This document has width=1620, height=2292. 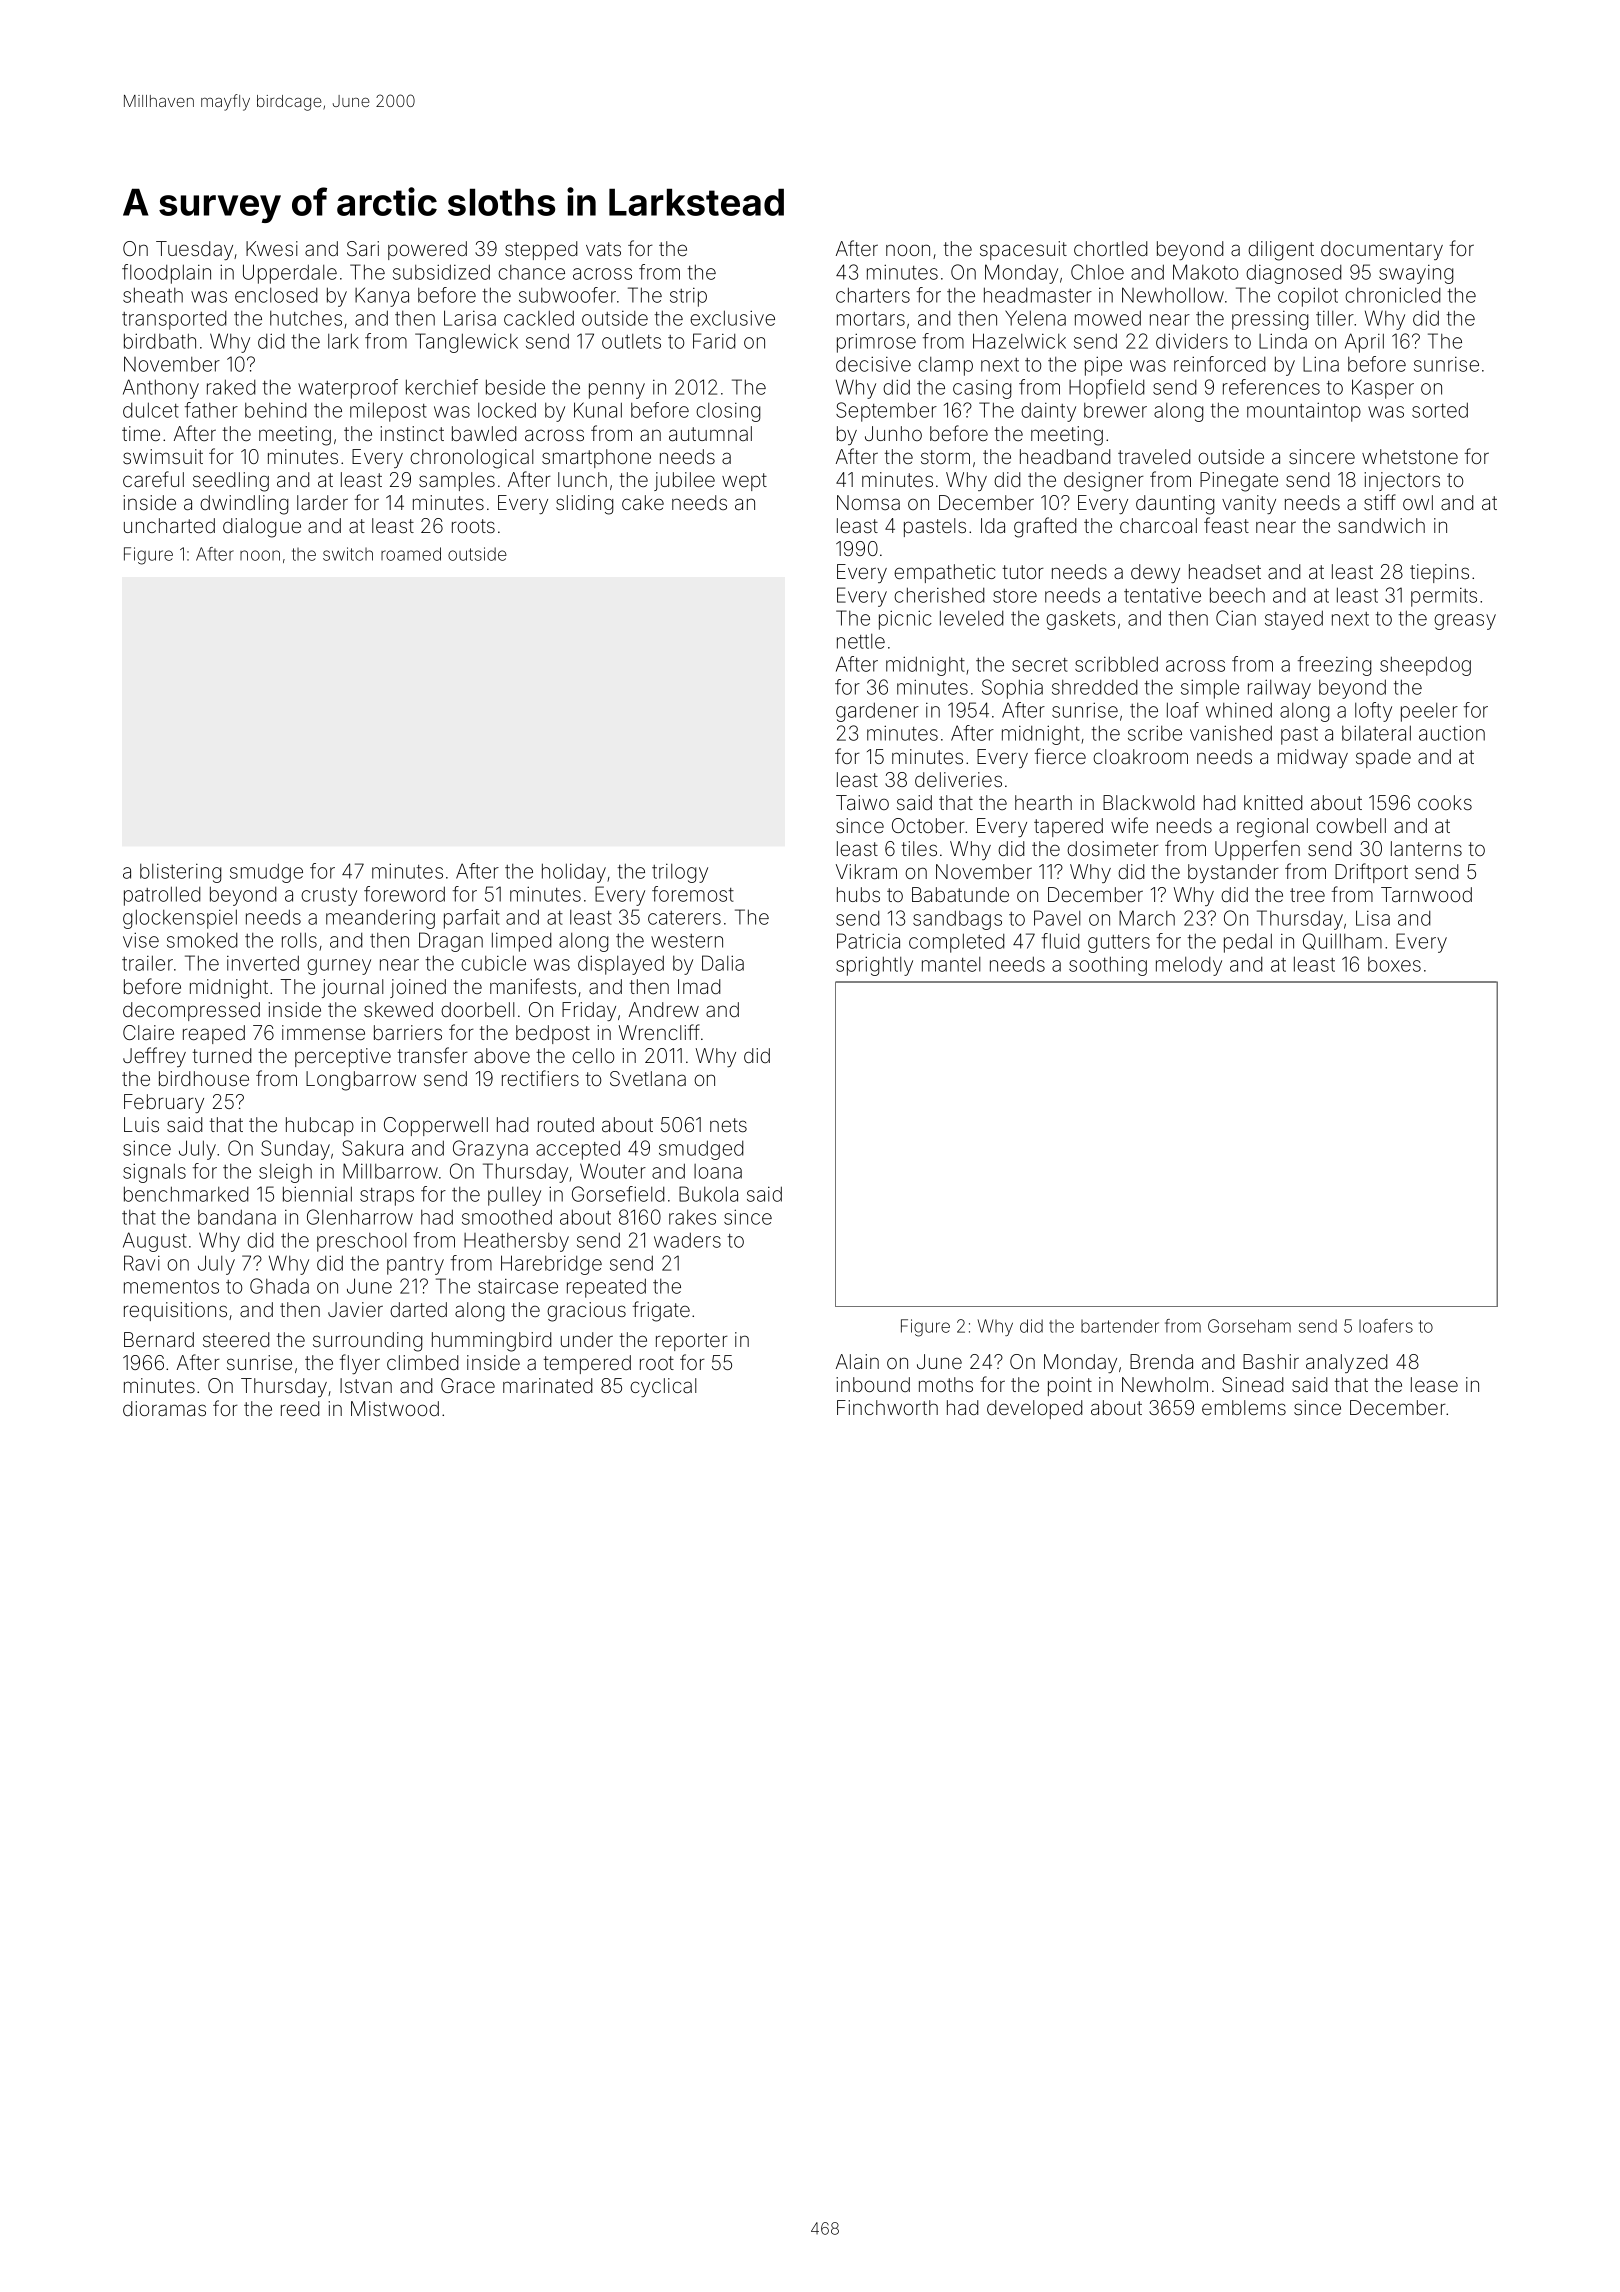 I want to click on emblems, so click(x=1244, y=1407).
